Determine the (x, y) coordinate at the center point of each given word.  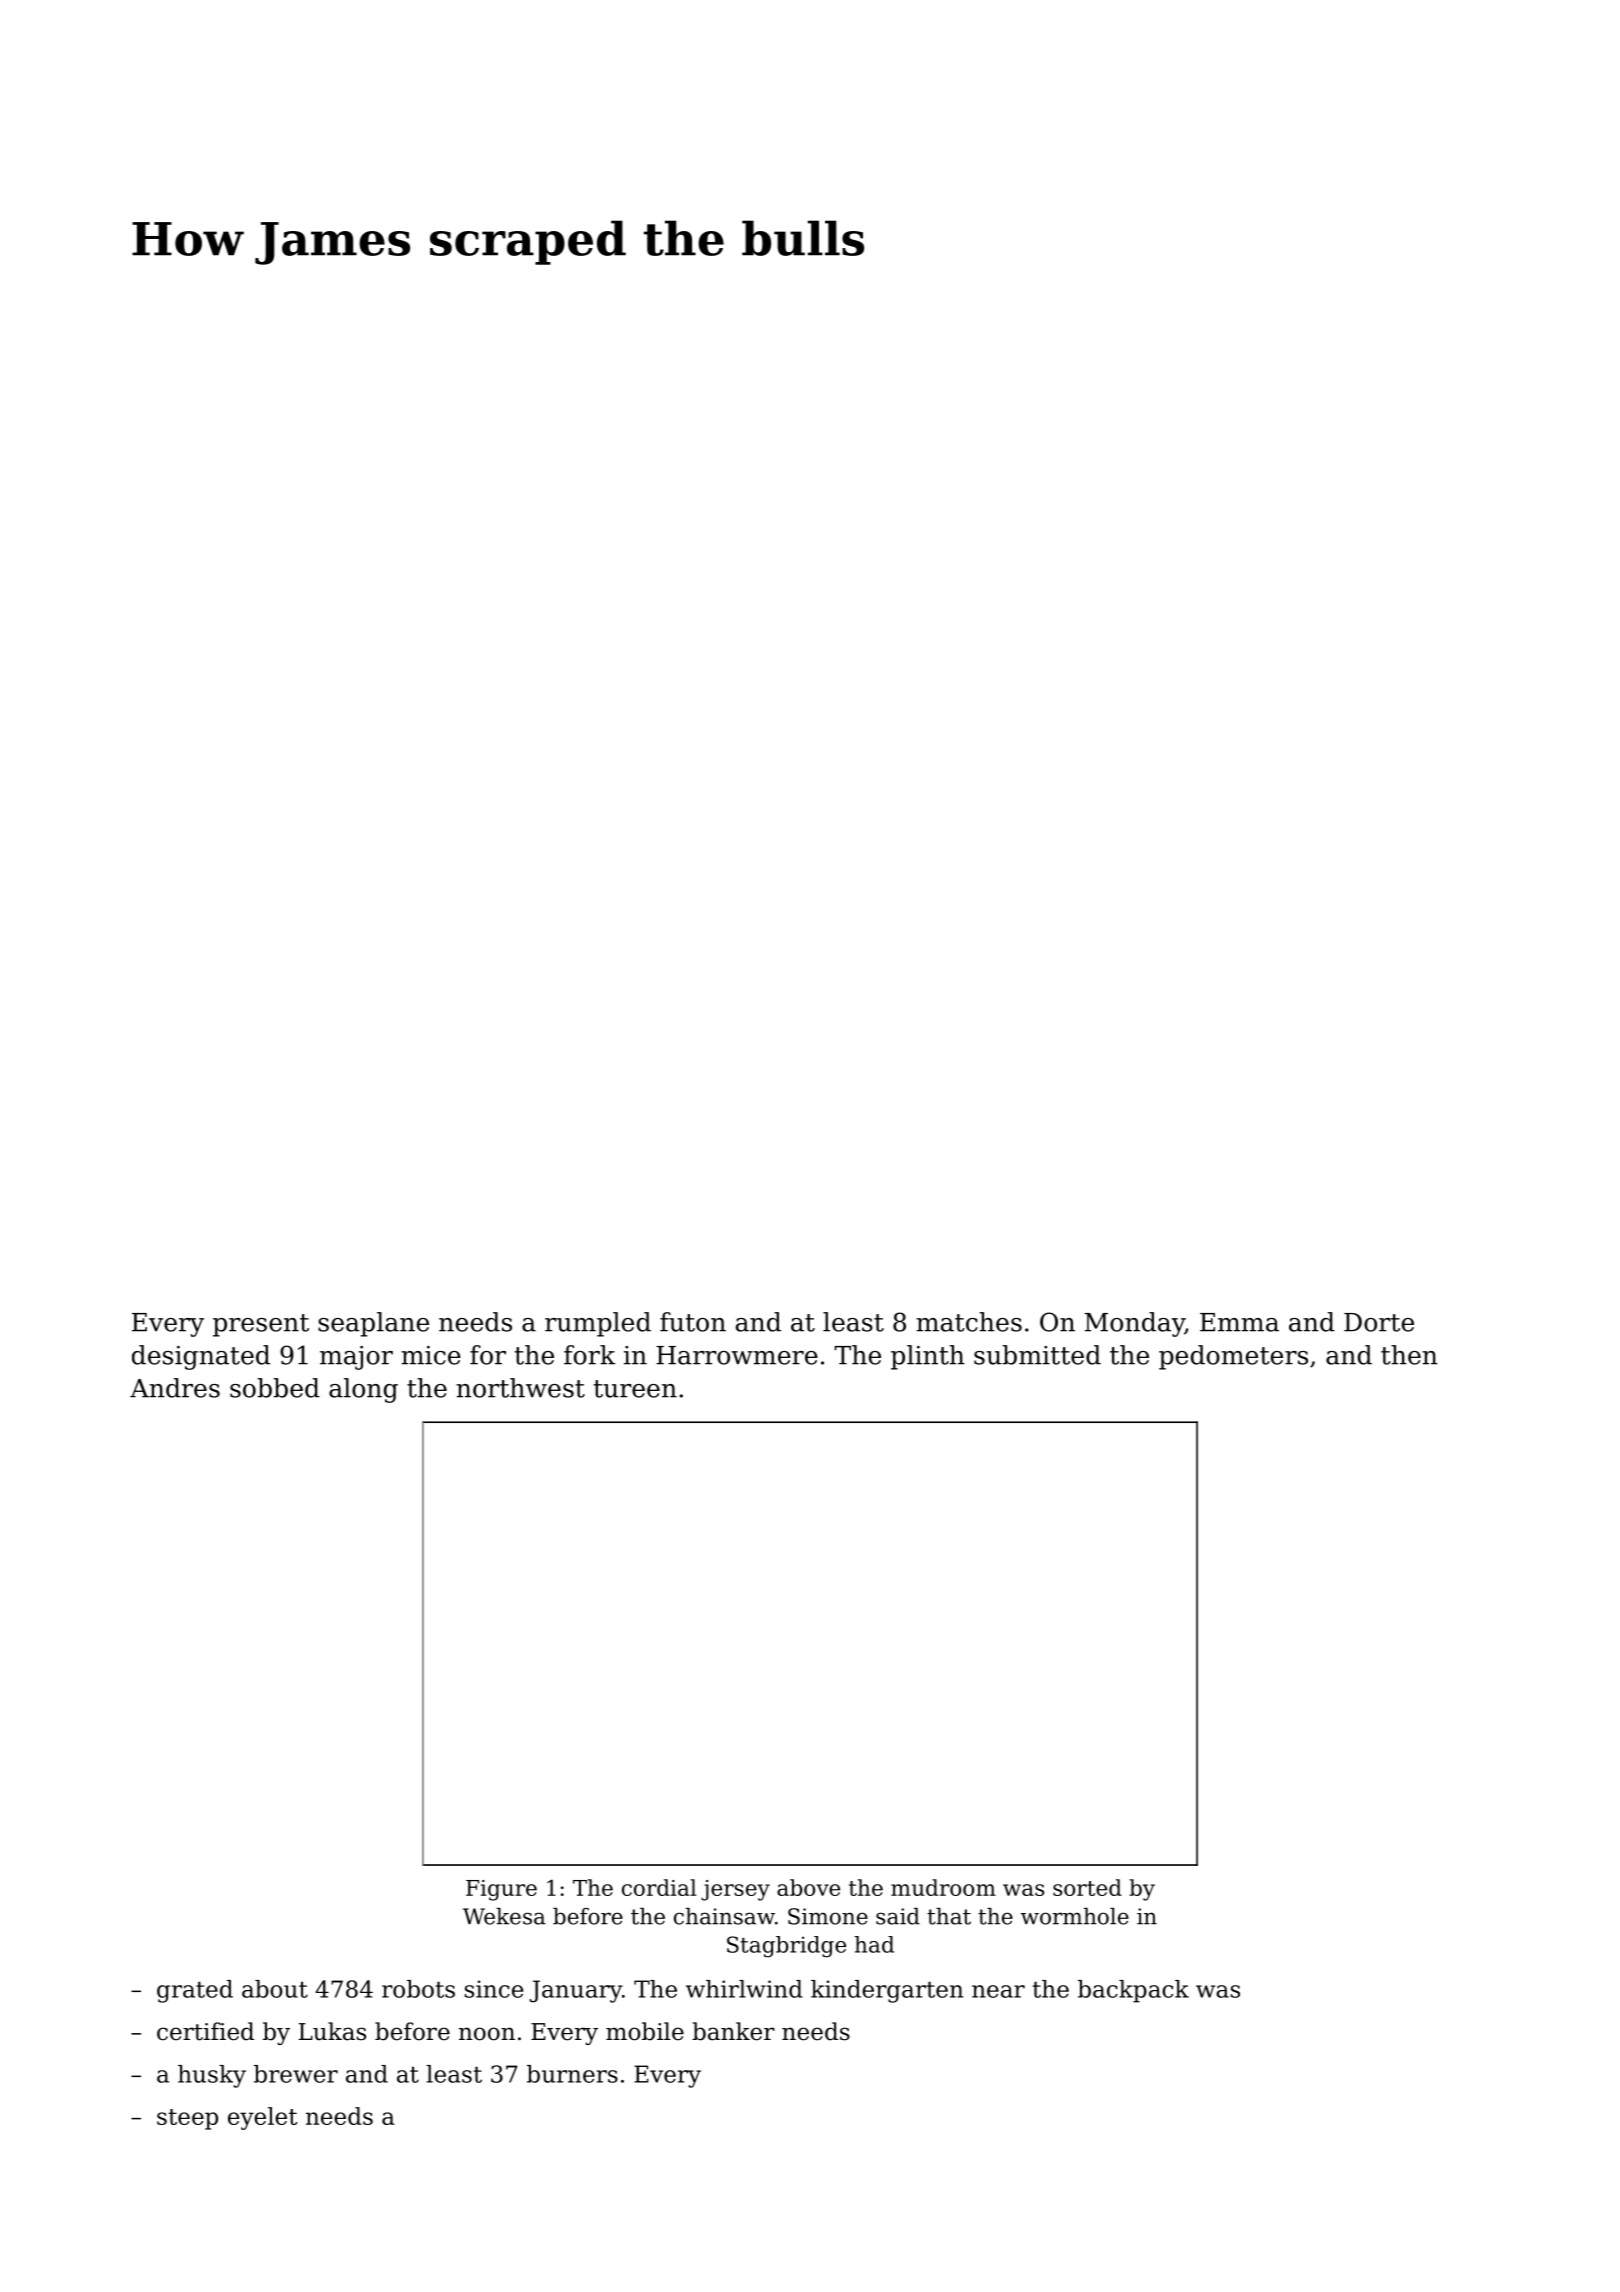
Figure (501, 1890)
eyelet (263, 2118)
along (363, 1390)
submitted (1037, 1355)
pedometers (1233, 1357)
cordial (659, 1887)
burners (572, 2074)
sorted (1087, 1887)
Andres (175, 1388)
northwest (520, 1388)
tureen (635, 1389)
